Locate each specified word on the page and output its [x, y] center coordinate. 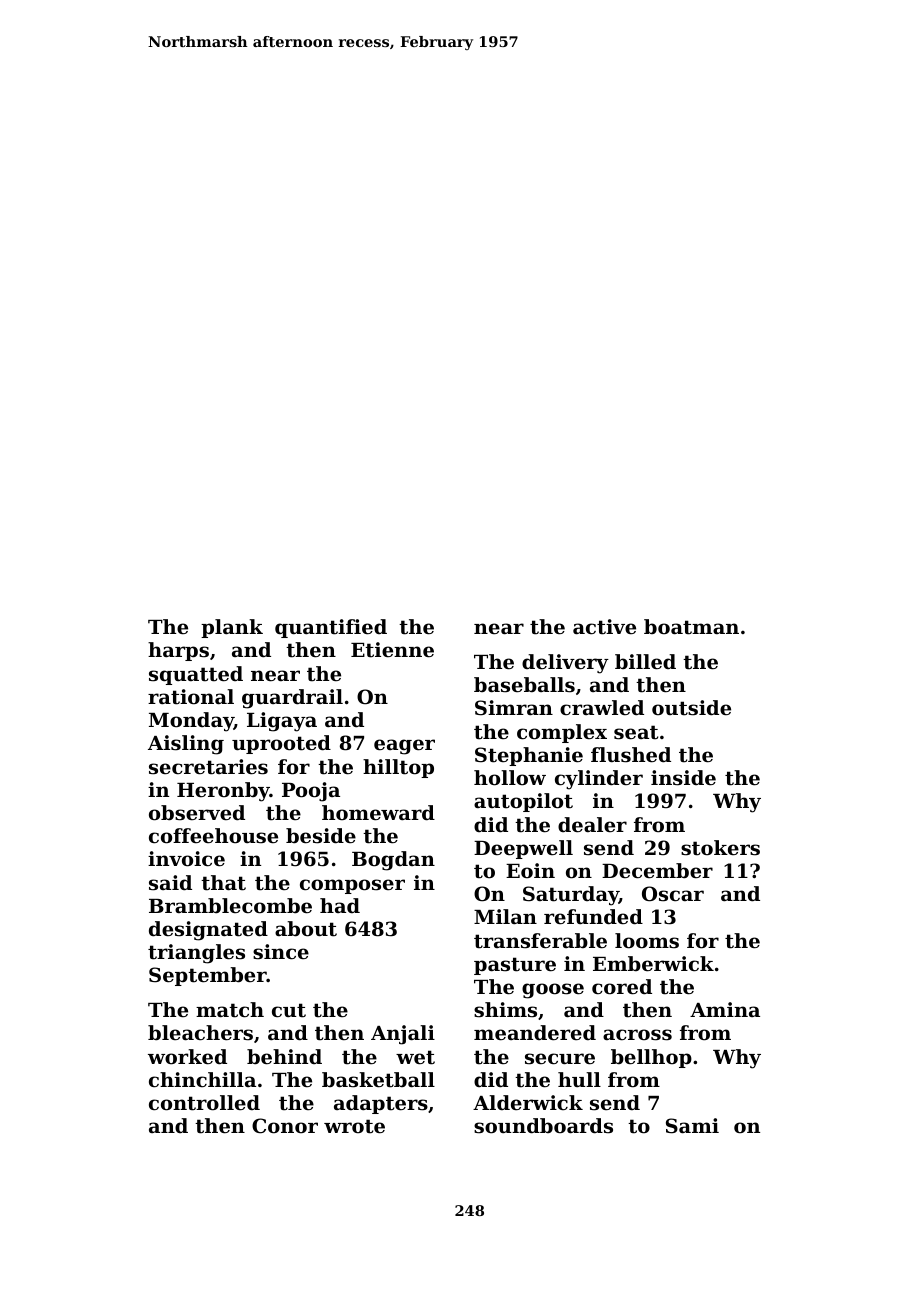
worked [187, 1057]
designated [208, 931]
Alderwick [528, 1102]
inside [683, 778]
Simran [514, 708]
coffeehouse [213, 836]
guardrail [292, 699]
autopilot [523, 802]
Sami [692, 1126]
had [340, 905]
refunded [593, 917]
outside [691, 708]
